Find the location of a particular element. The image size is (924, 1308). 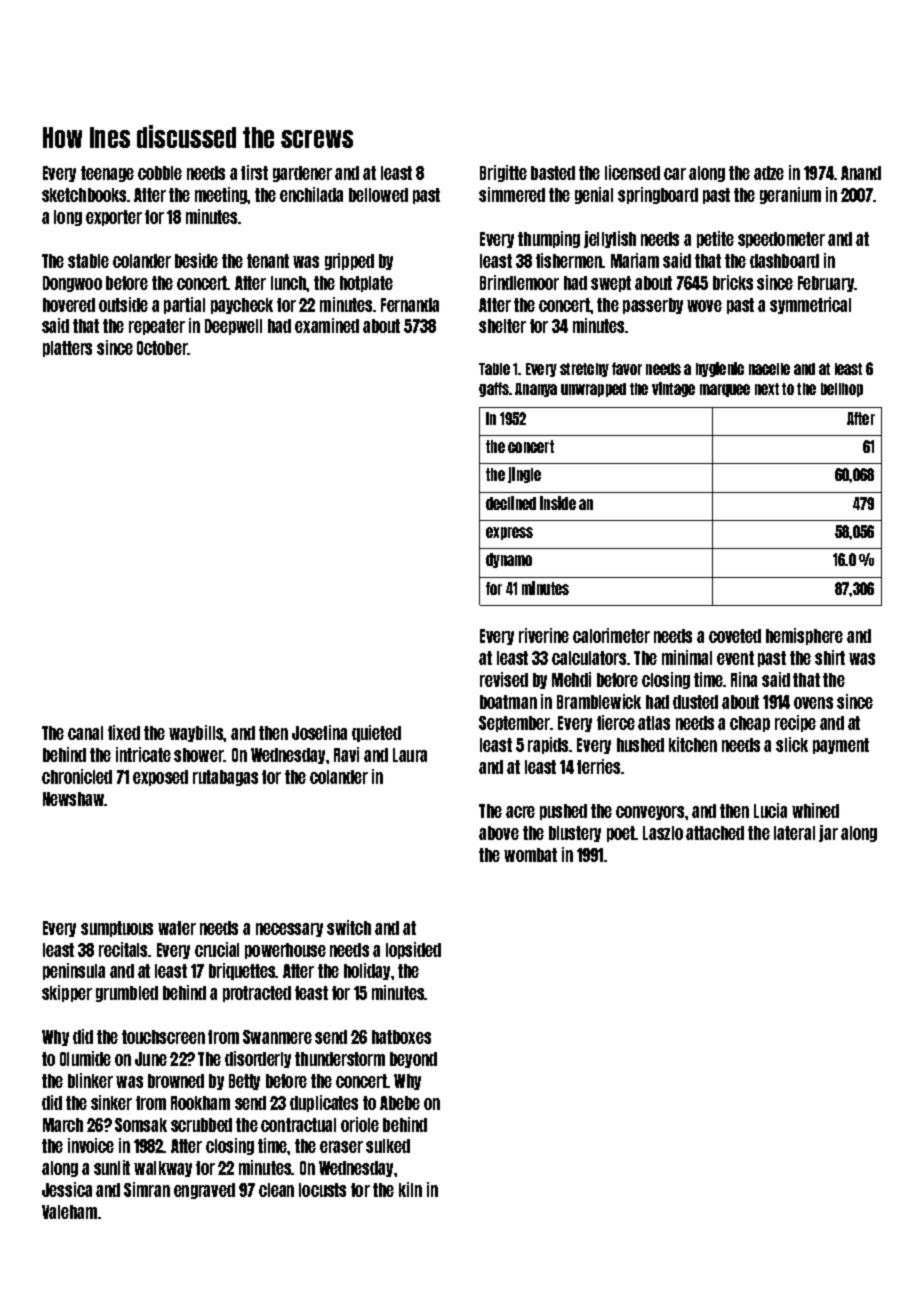

fixed is located at coordinates (124, 732).
